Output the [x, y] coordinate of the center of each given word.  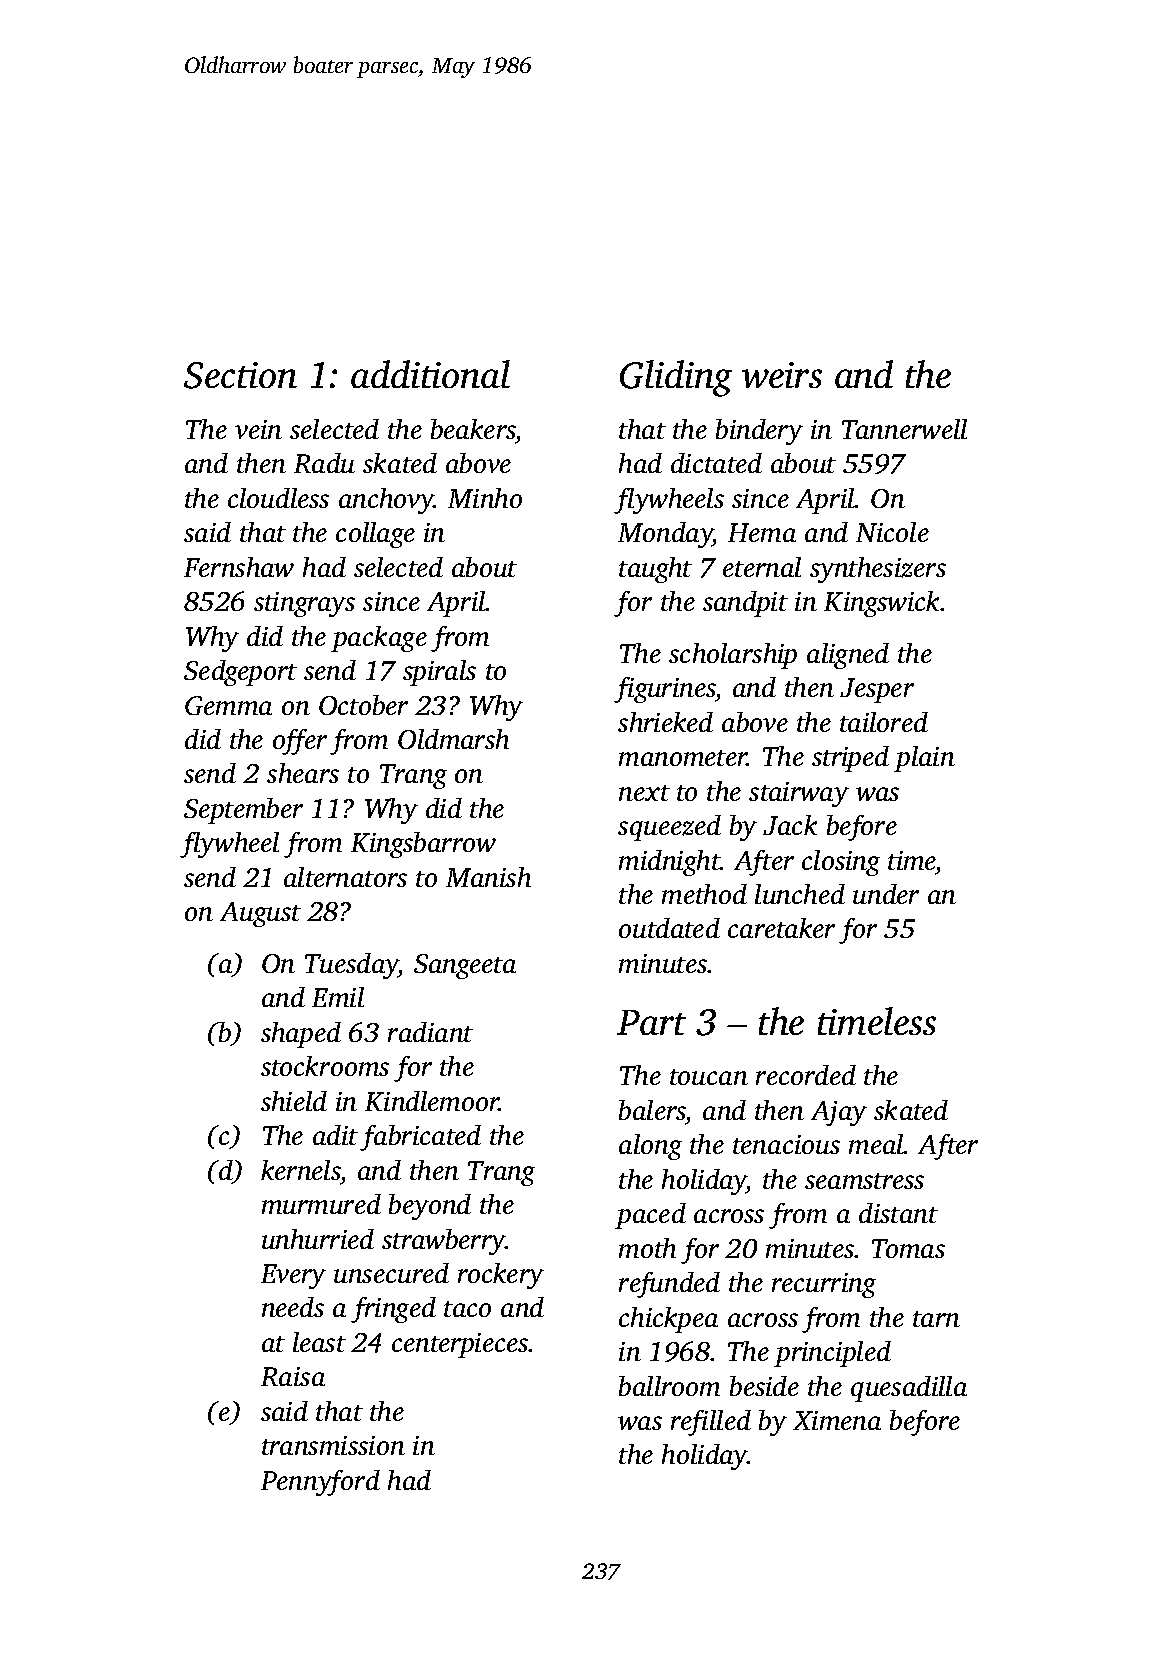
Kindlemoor [432, 1101]
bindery [759, 432]
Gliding [676, 378]
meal [876, 1144]
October [363, 705]
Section [240, 375]
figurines [665, 690]
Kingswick [882, 604]
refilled [711, 1423]
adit [335, 1135]
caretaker [781, 928]
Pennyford [320, 1483]
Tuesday [351, 966]
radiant [430, 1032]
